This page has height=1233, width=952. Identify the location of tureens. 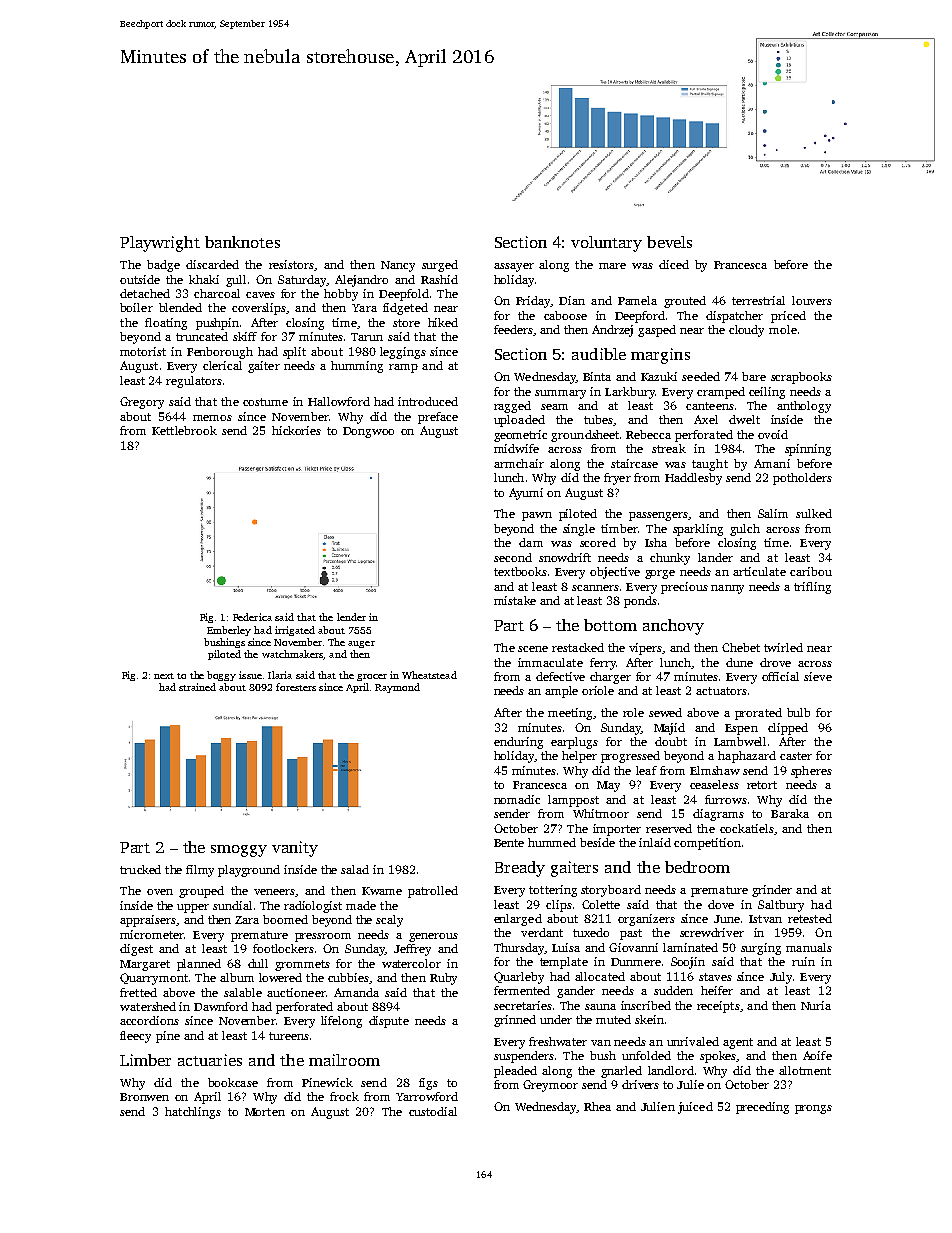
(289, 1036).
